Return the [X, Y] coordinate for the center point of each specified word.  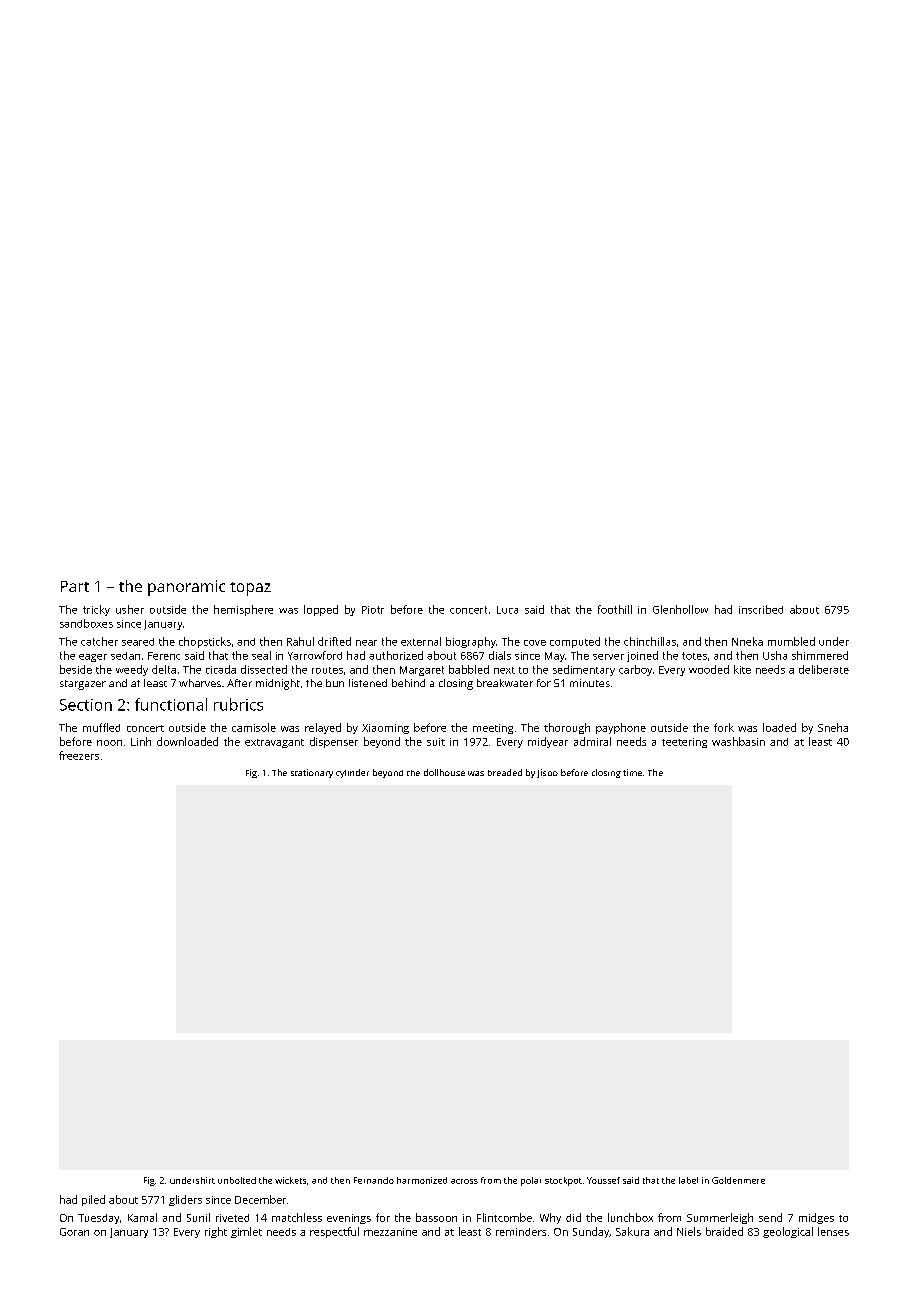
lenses [833, 1231]
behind [408, 683]
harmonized [422, 1180]
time [632, 772]
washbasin [738, 741]
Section [86, 705]
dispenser [334, 742]
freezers [79, 755]
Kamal [142, 1217]
